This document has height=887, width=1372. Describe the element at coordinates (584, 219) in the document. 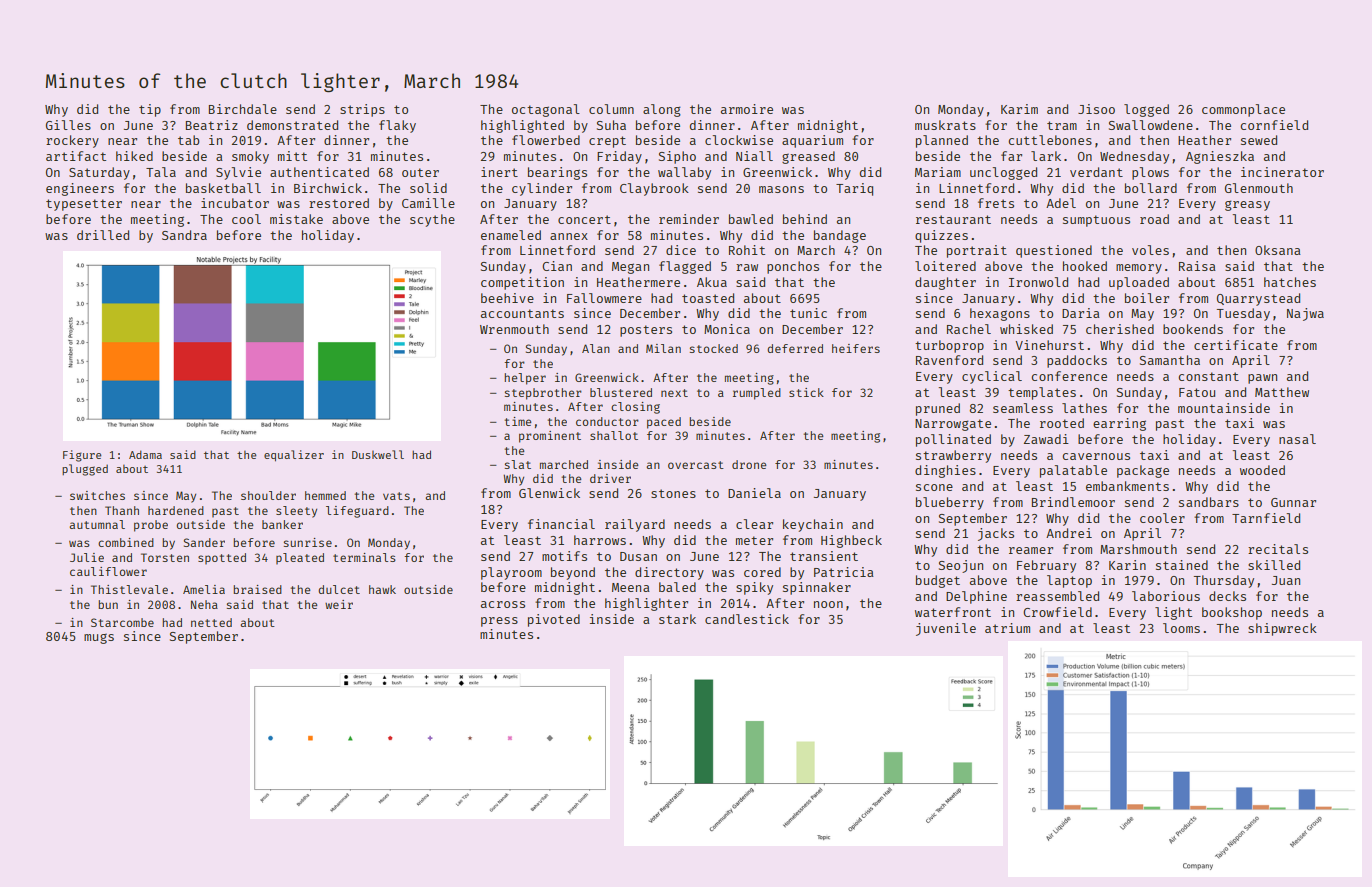

I see `concert` at that location.
